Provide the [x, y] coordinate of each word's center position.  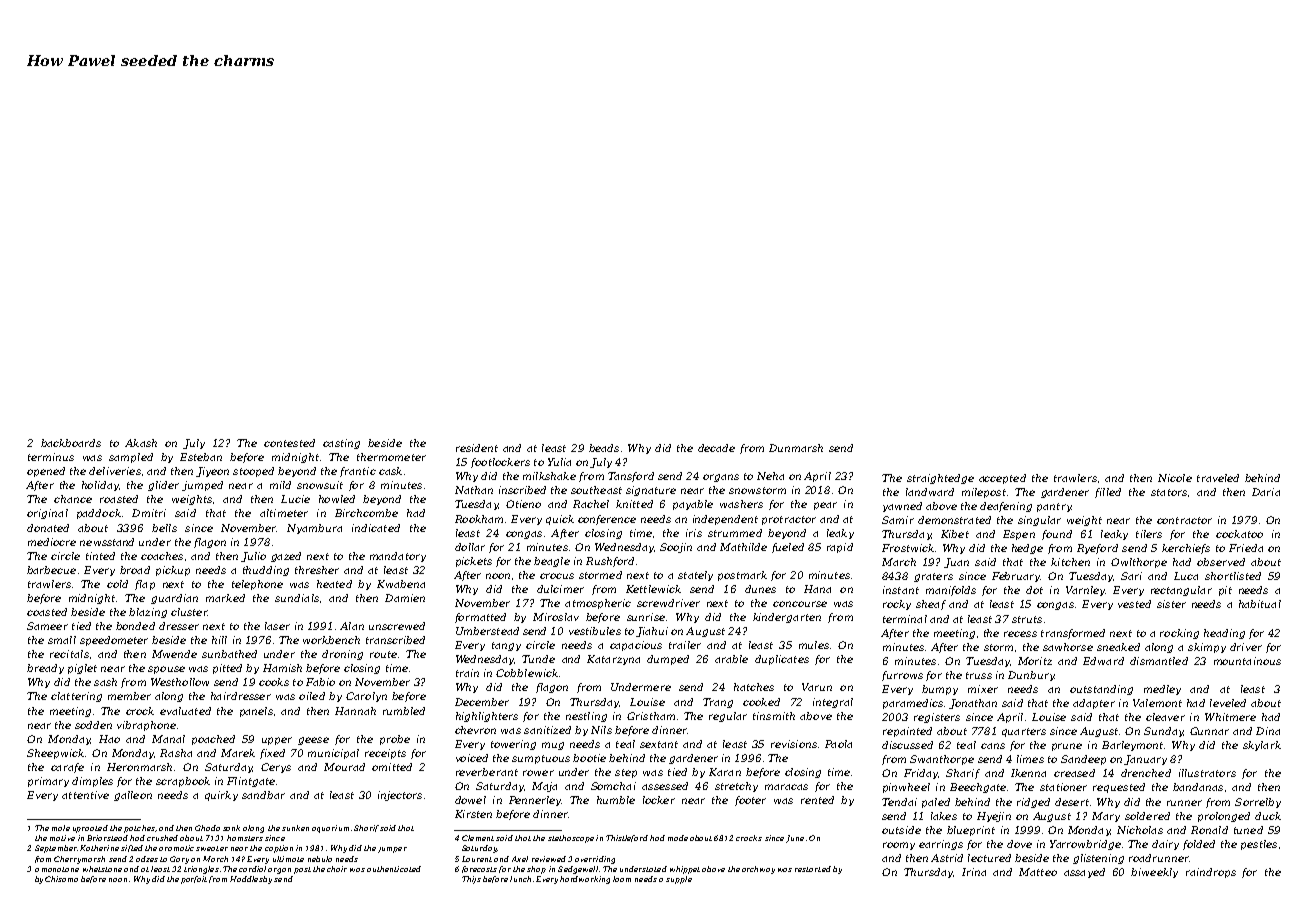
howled [337, 499]
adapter [1094, 704]
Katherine [99, 848]
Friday [921, 774]
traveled [1218, 478]
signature [651, 491]
